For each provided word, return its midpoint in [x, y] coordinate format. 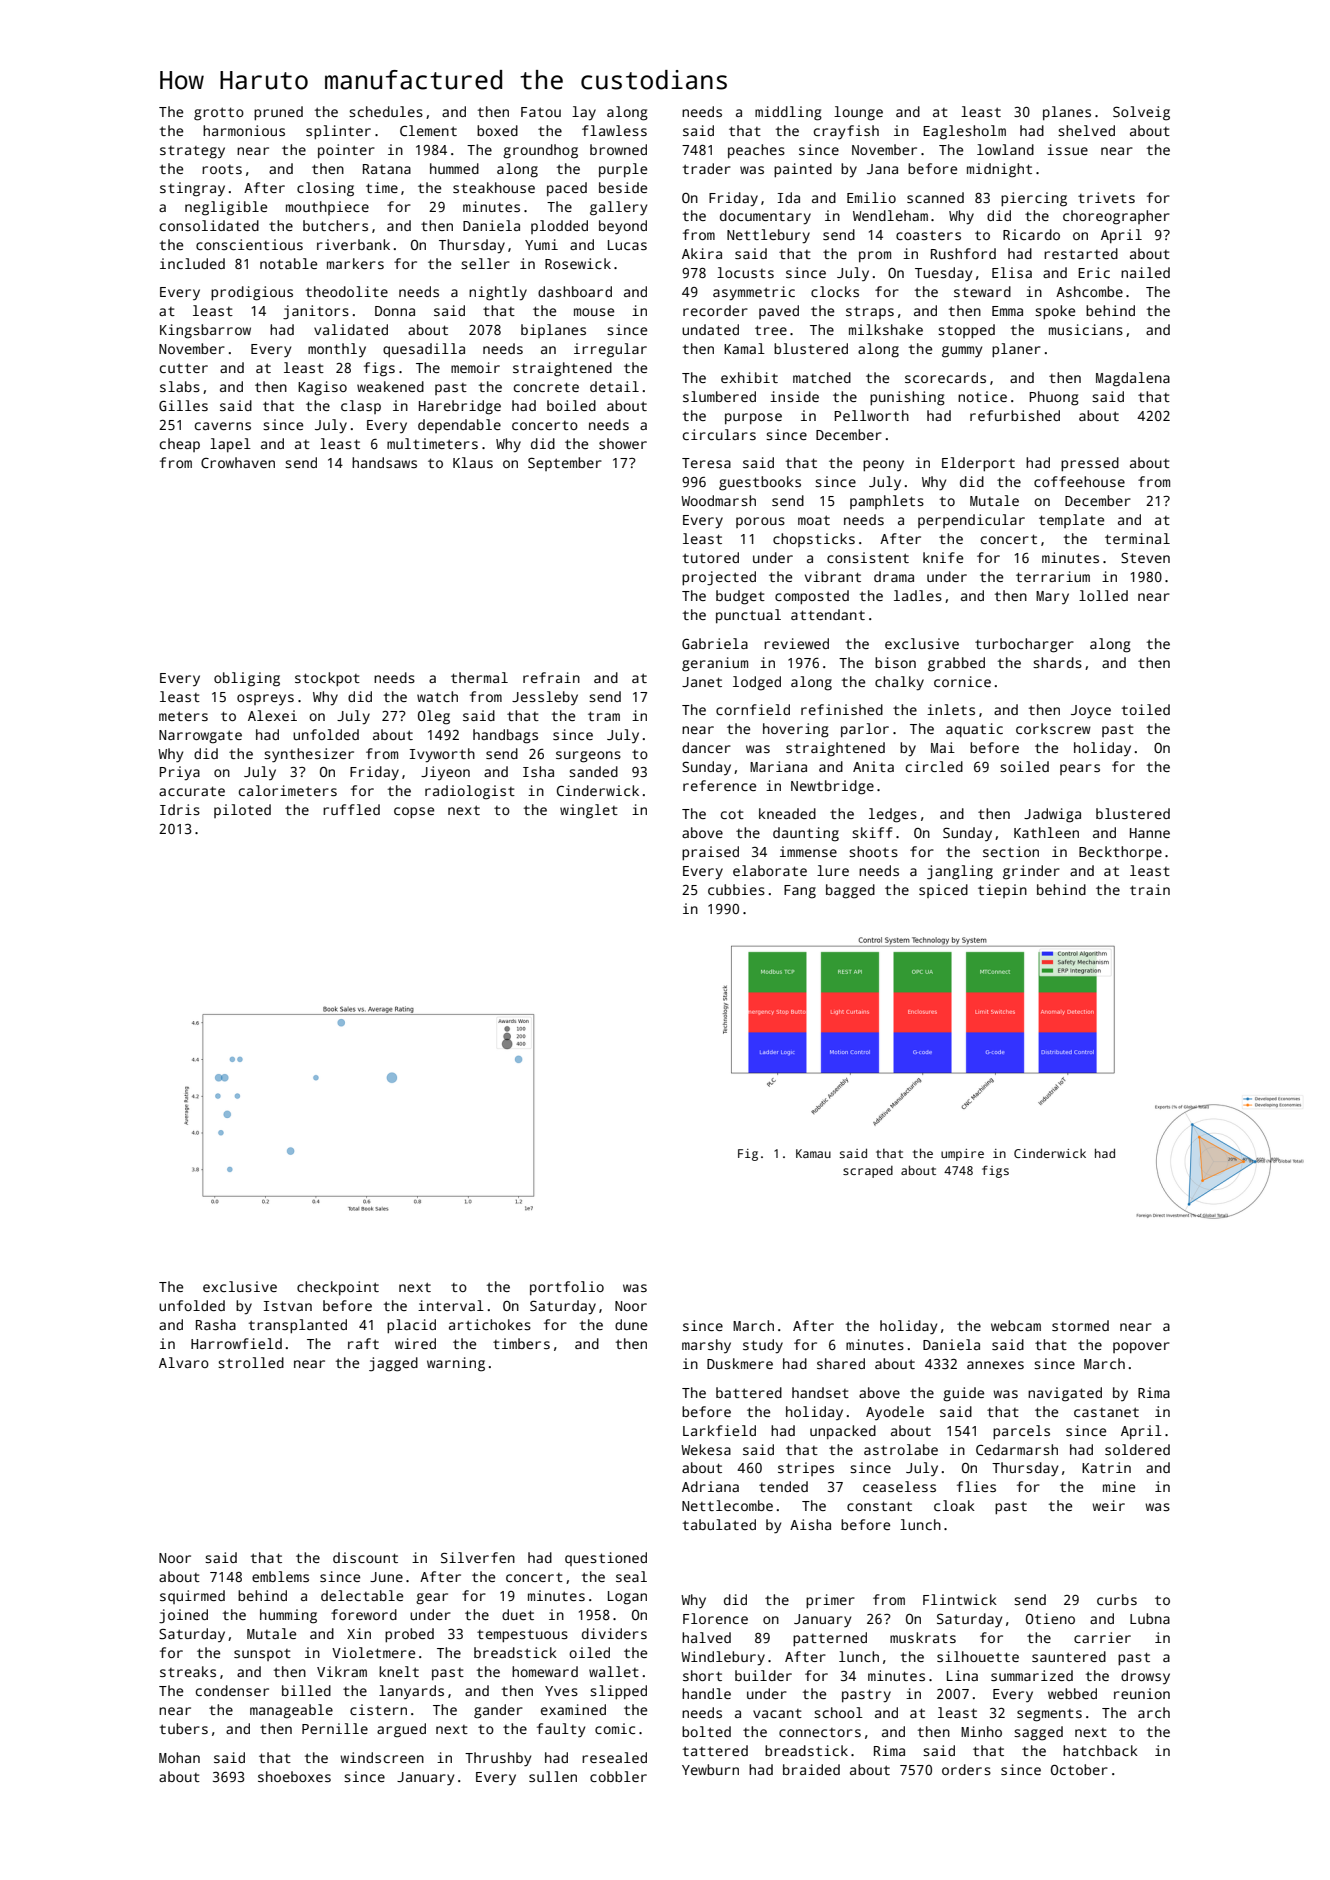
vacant [777, 1713]
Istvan [288, 1306]
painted [803, 170]
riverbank [353, 244]
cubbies [736, 889]
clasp [361, 407]
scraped [868, 1172]
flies [976, 1486]
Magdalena [1133, 379]
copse [414, 812]
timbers [521, 1343]
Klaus [473, 462]
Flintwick [960, 1599]
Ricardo [1031, 234]
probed [409, 1635]
